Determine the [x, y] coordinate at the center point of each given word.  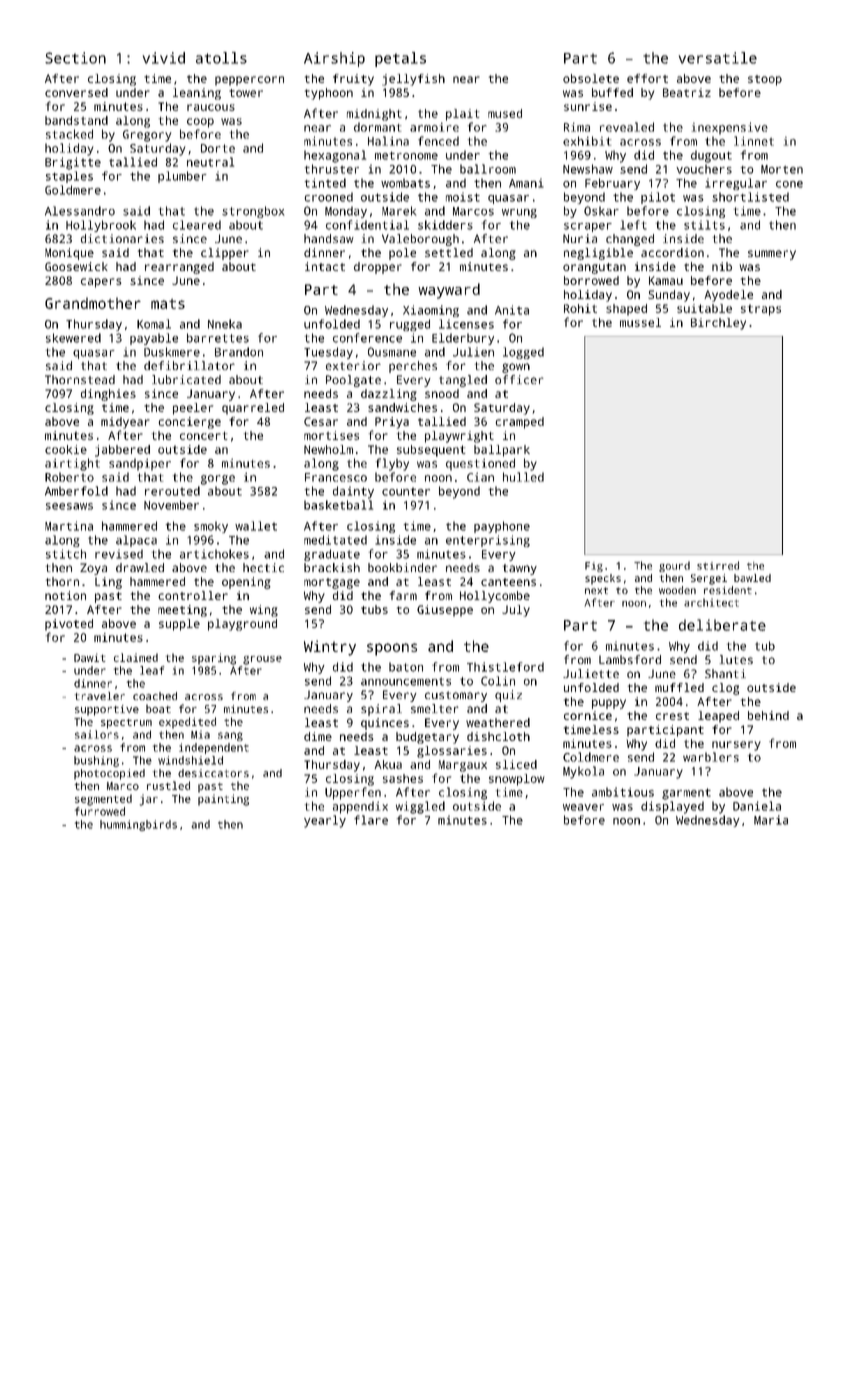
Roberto [69, 477]
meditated [335, 540]
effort [647, 78]
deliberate [722, 625]
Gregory [147, 136]
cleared [197, 225]
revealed [627, 127]
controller [193, 595]
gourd [674, 566]
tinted [325, 183]
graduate [332, 555]
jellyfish [413, 80]
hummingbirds [138, 825]
